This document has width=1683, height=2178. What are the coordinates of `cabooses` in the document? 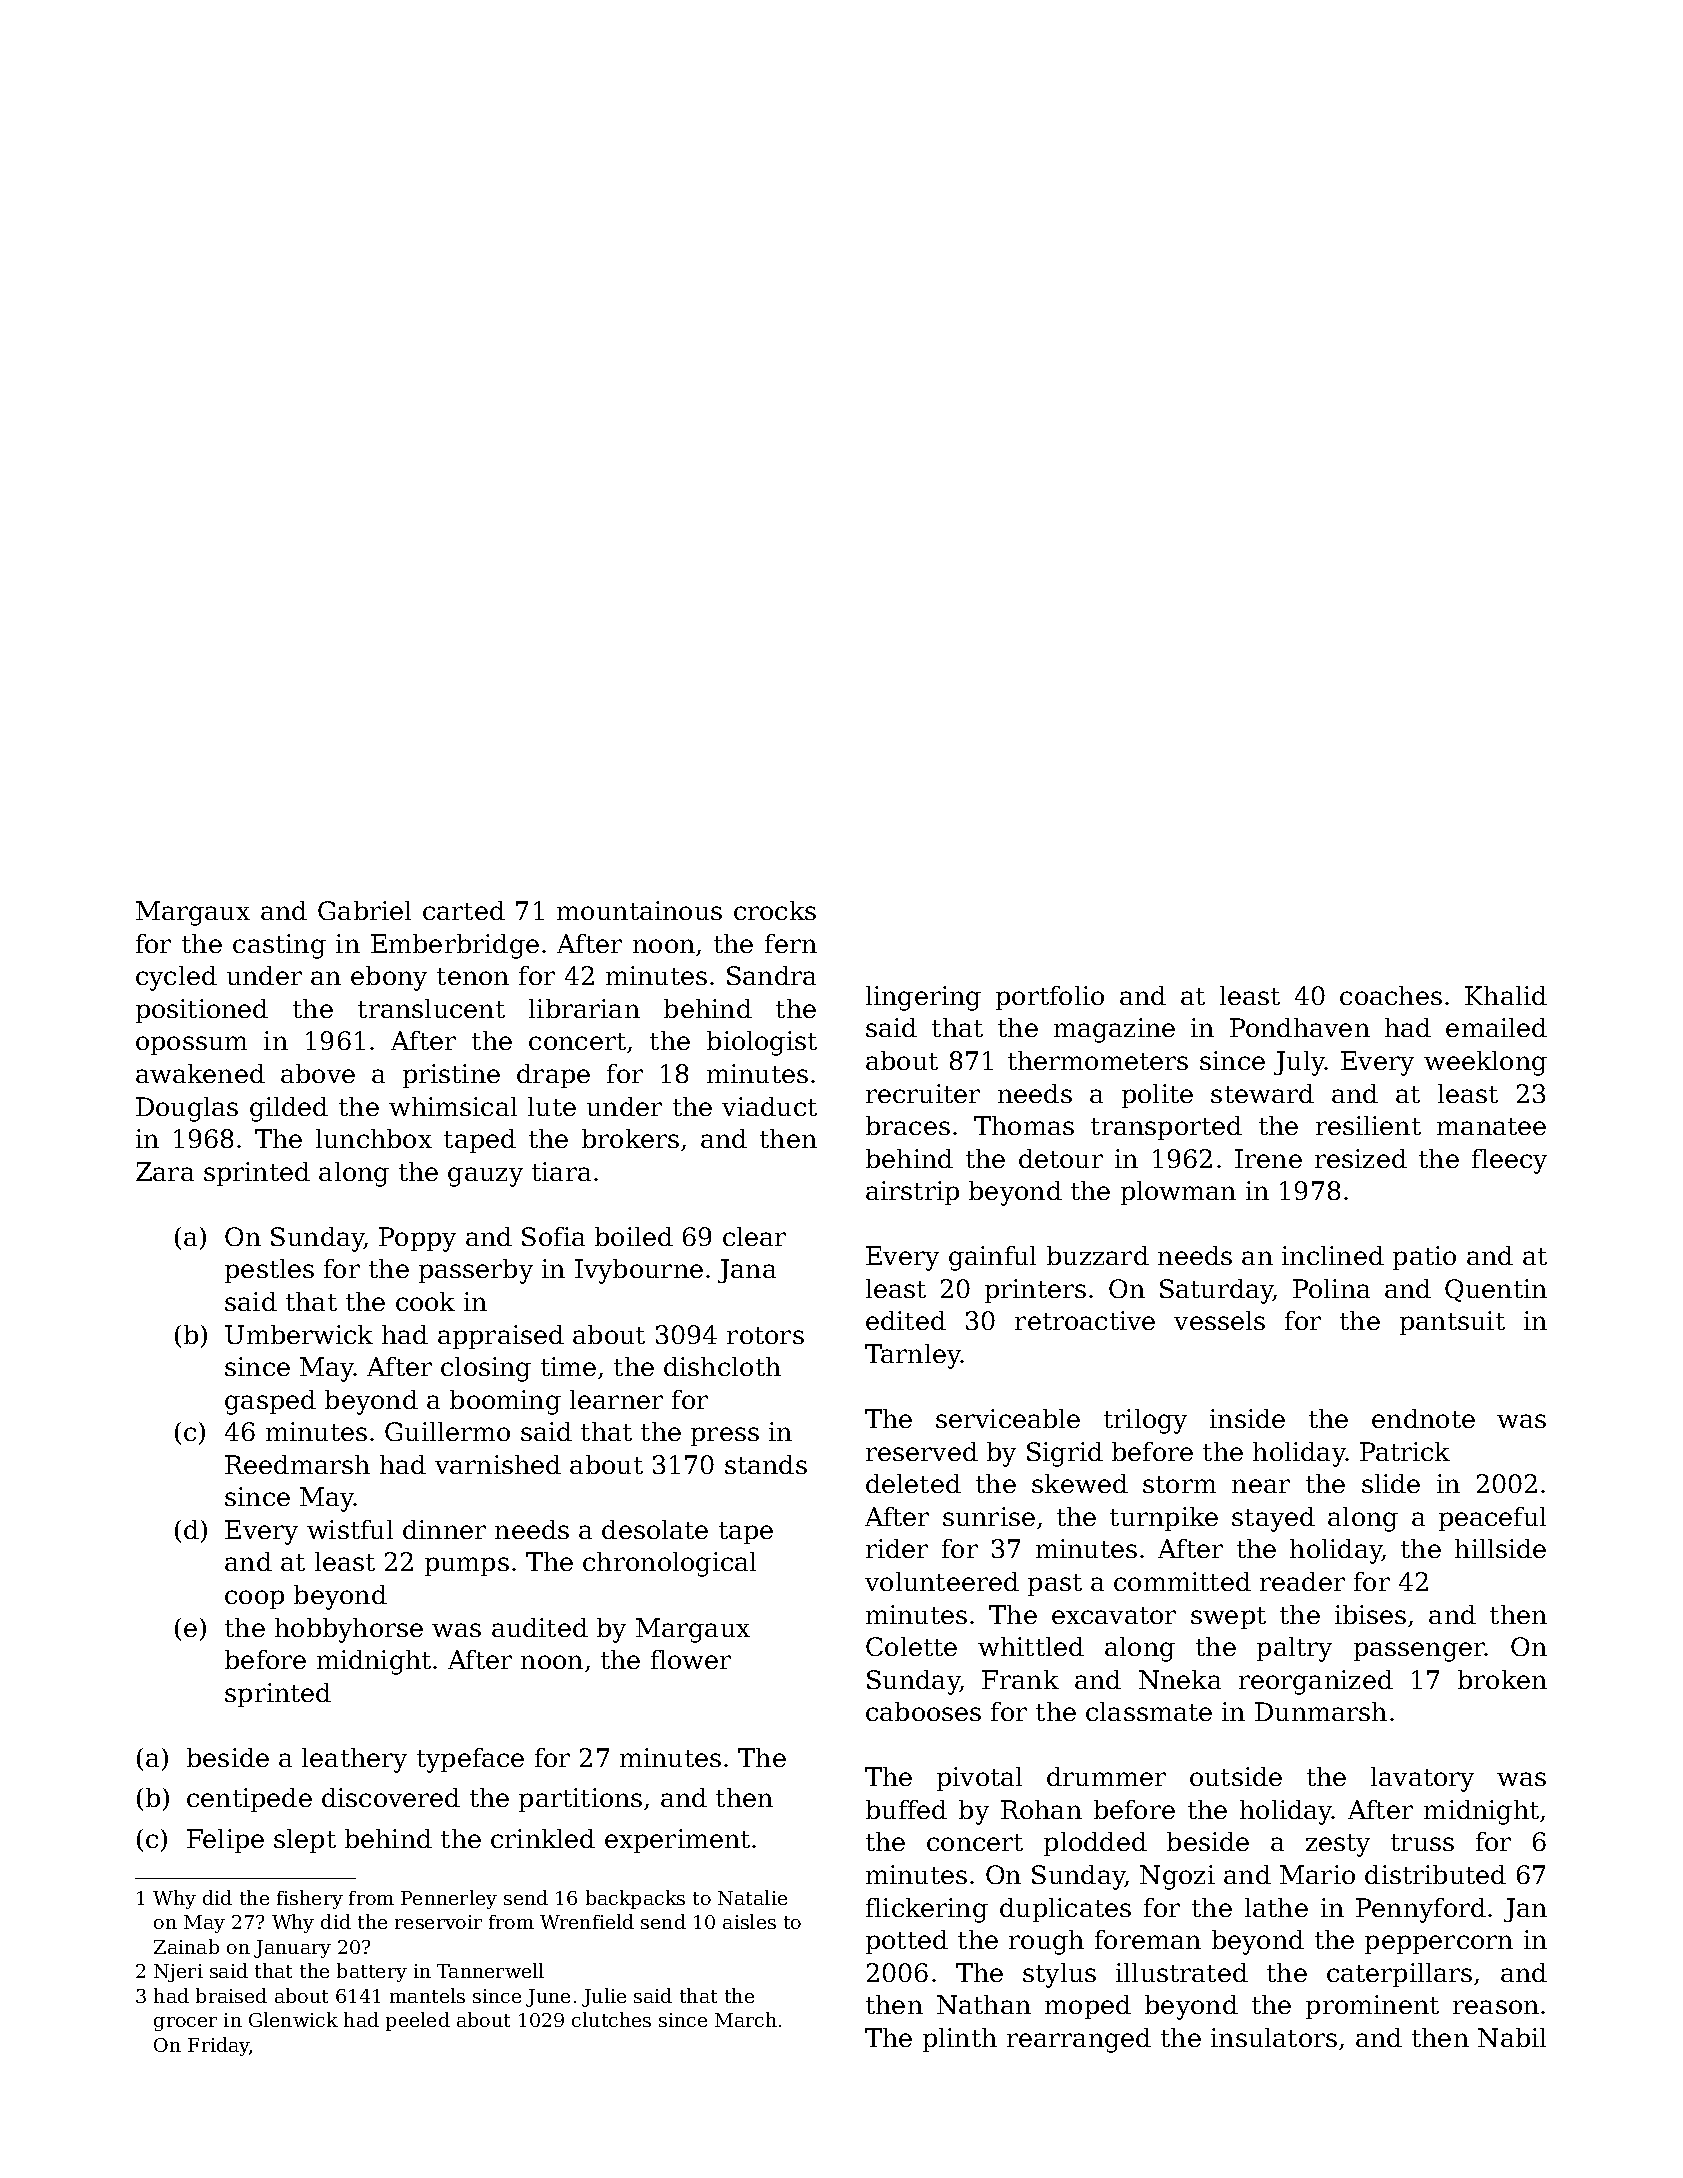 It's located at (923, 1711).
